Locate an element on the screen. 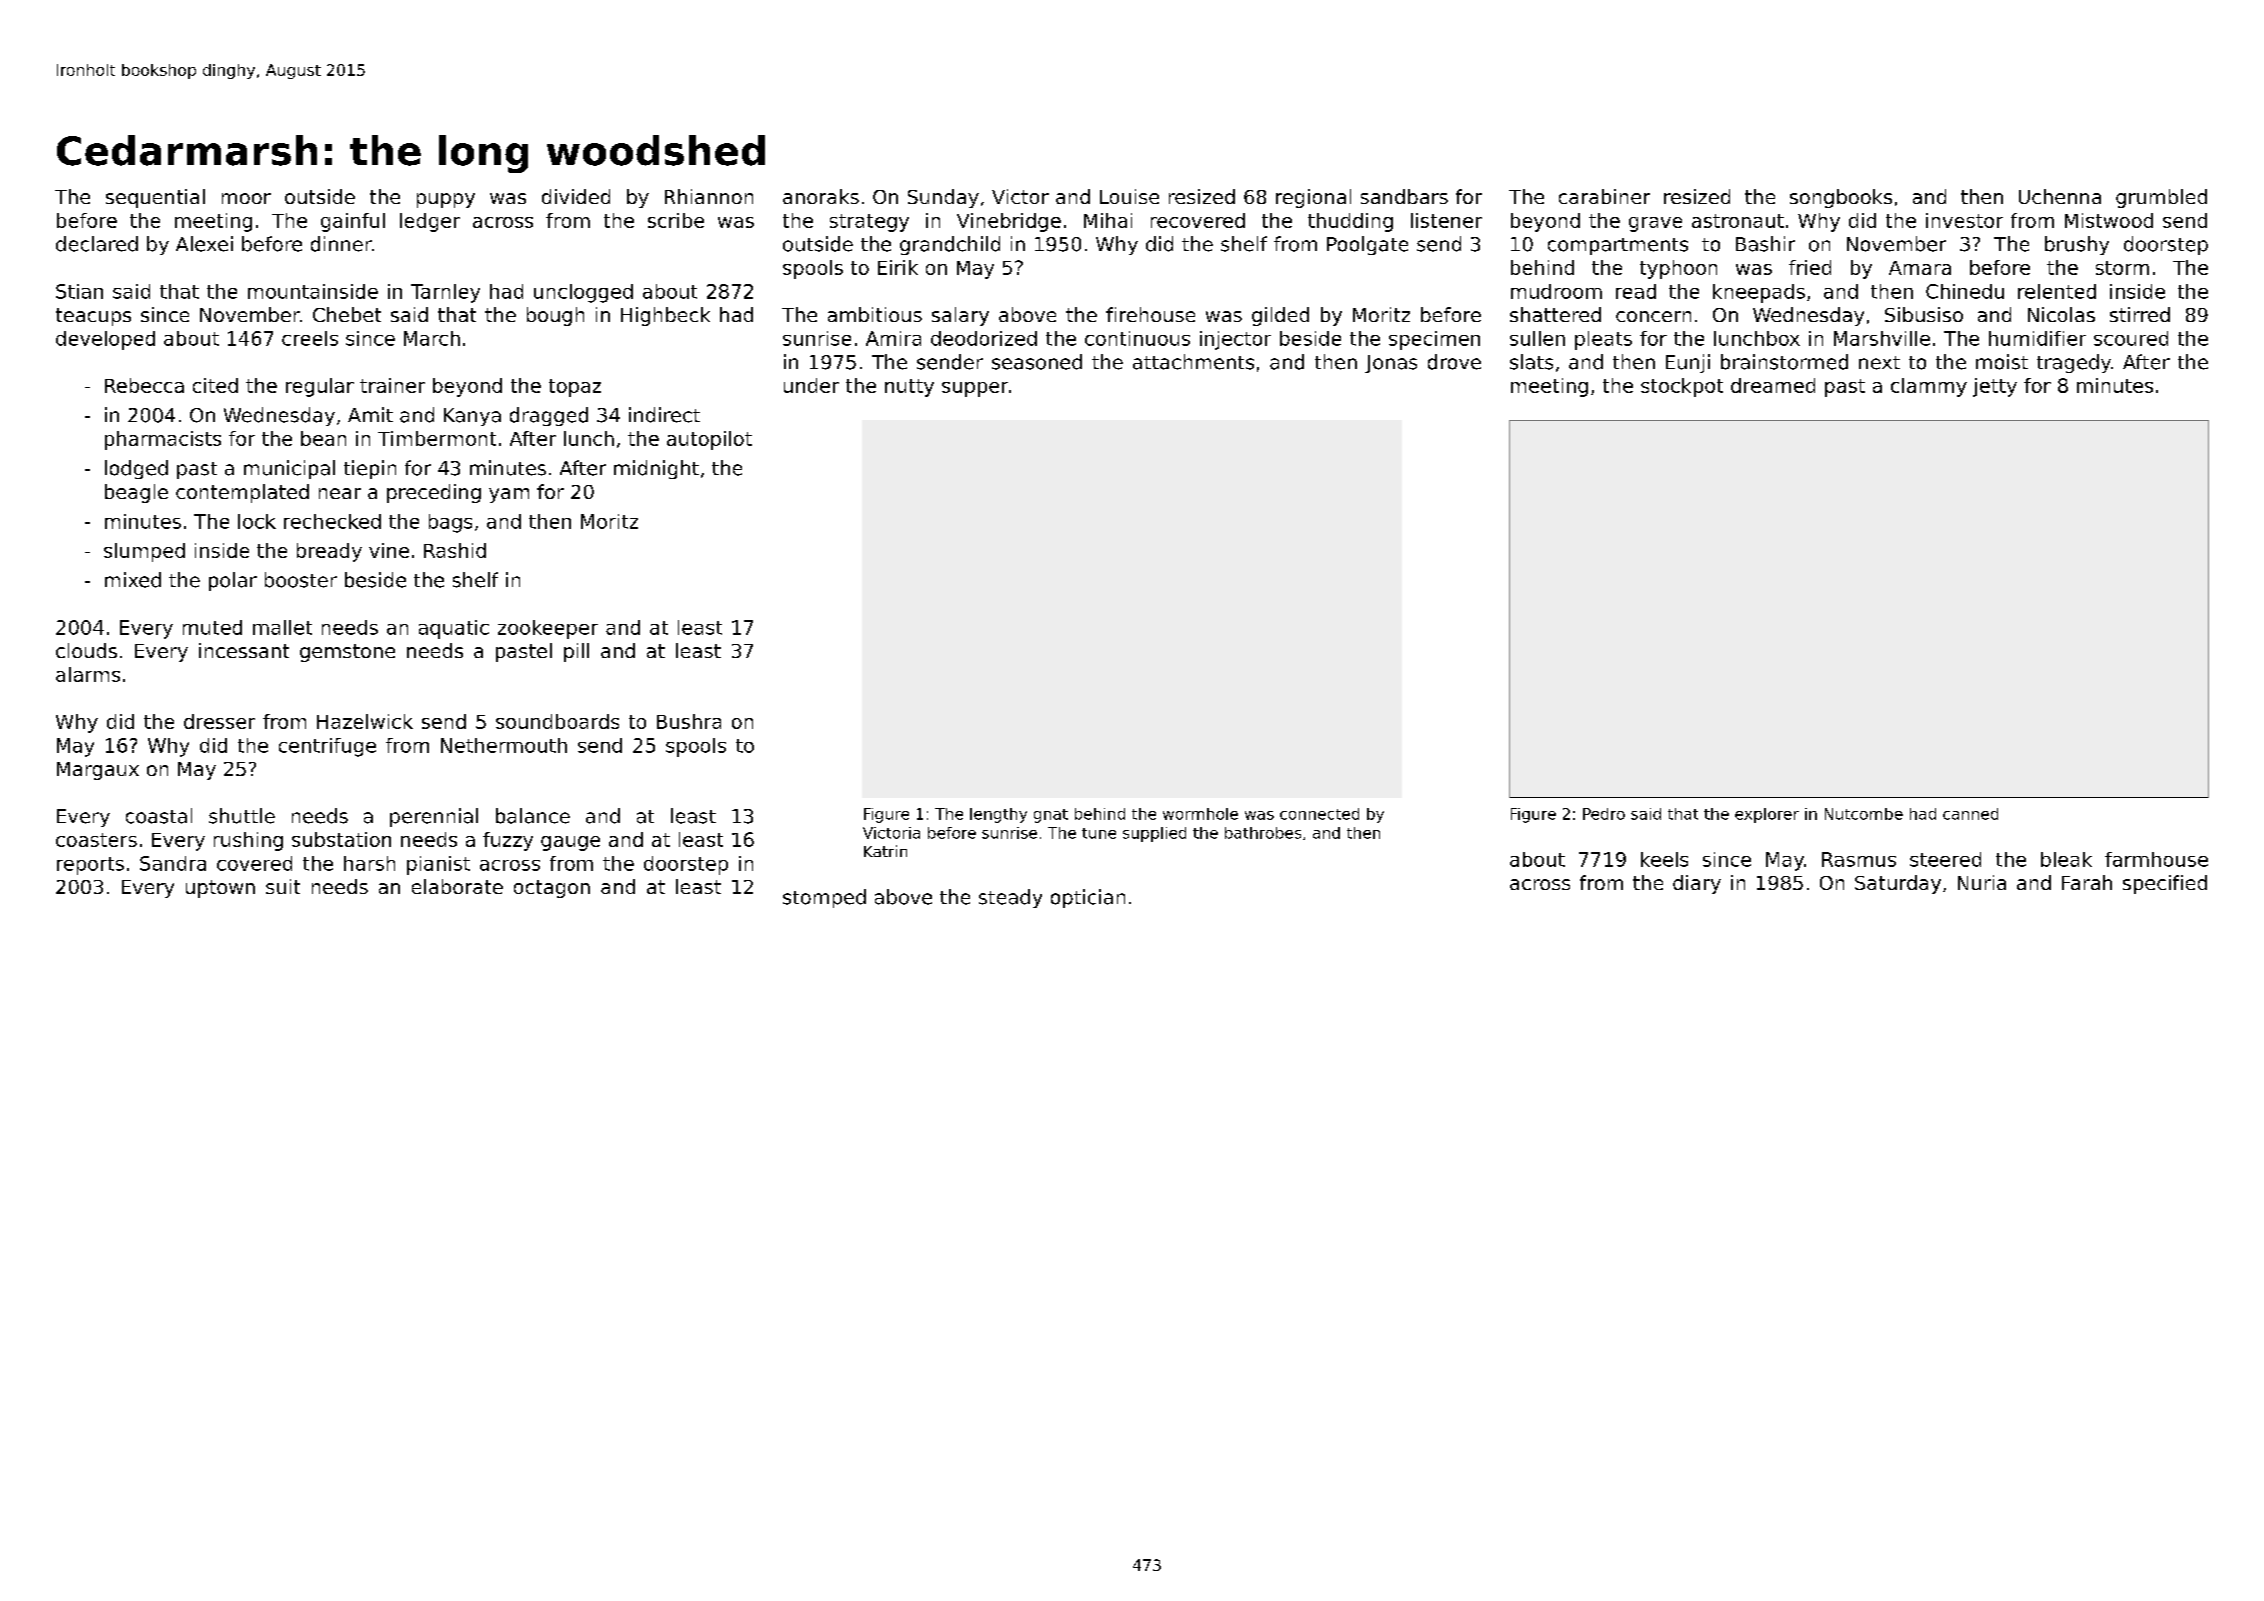 Image resolution: width=2264 pixels, height=1601 pixels. regional is located at coordinates (1313, 198).
